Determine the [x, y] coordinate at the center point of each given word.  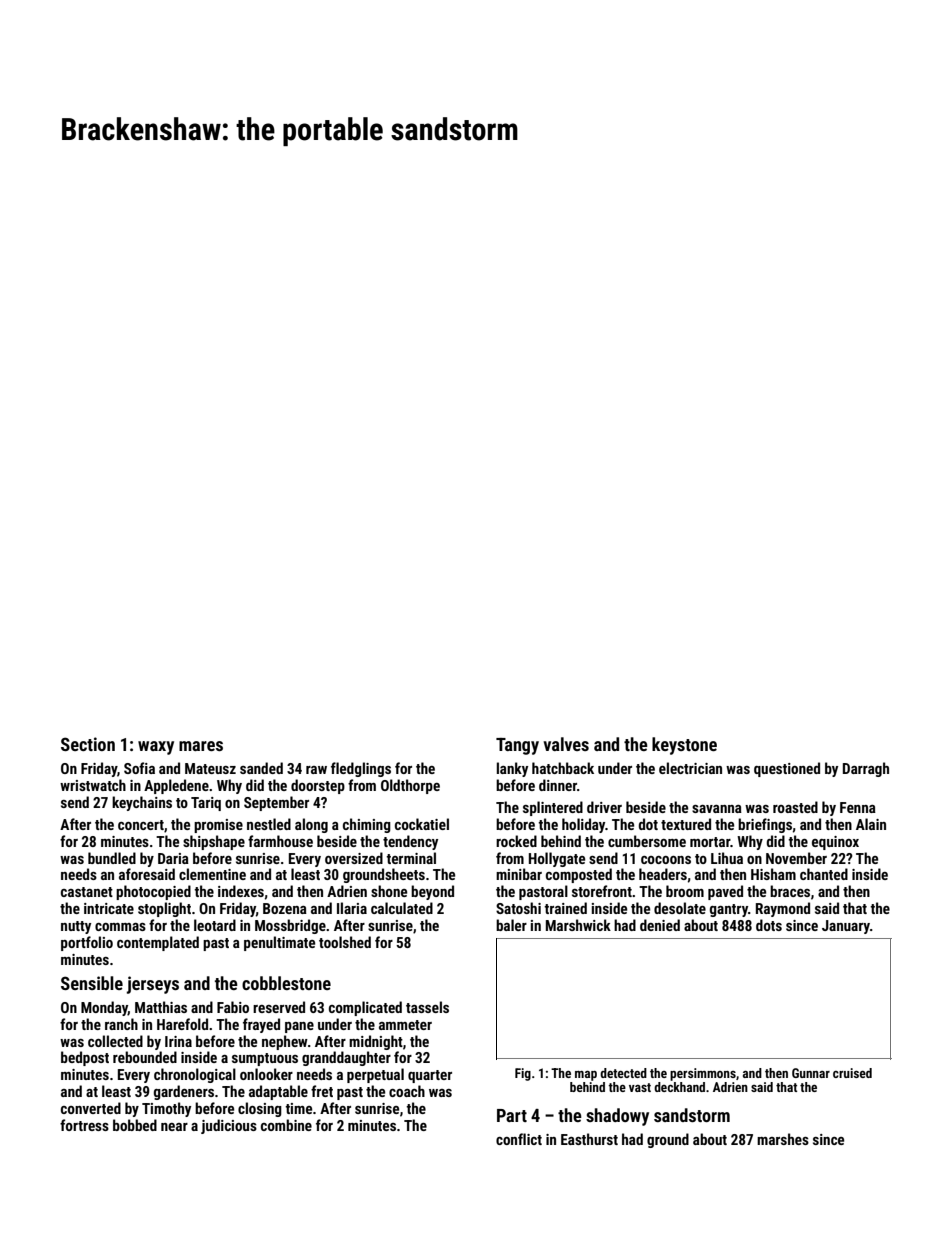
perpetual [375, 1075]
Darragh [866, 769]
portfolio [87, 943]
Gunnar [811, 1073]
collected [115, 1041]
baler [511, 925]
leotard [215, 925]
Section [88, 744]
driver [604, 807]
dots [769, 925]
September [276, 803]
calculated [402, 908]
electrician [690, 768]
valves [566, 744]
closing [260, 1109]
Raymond [783, 909]
